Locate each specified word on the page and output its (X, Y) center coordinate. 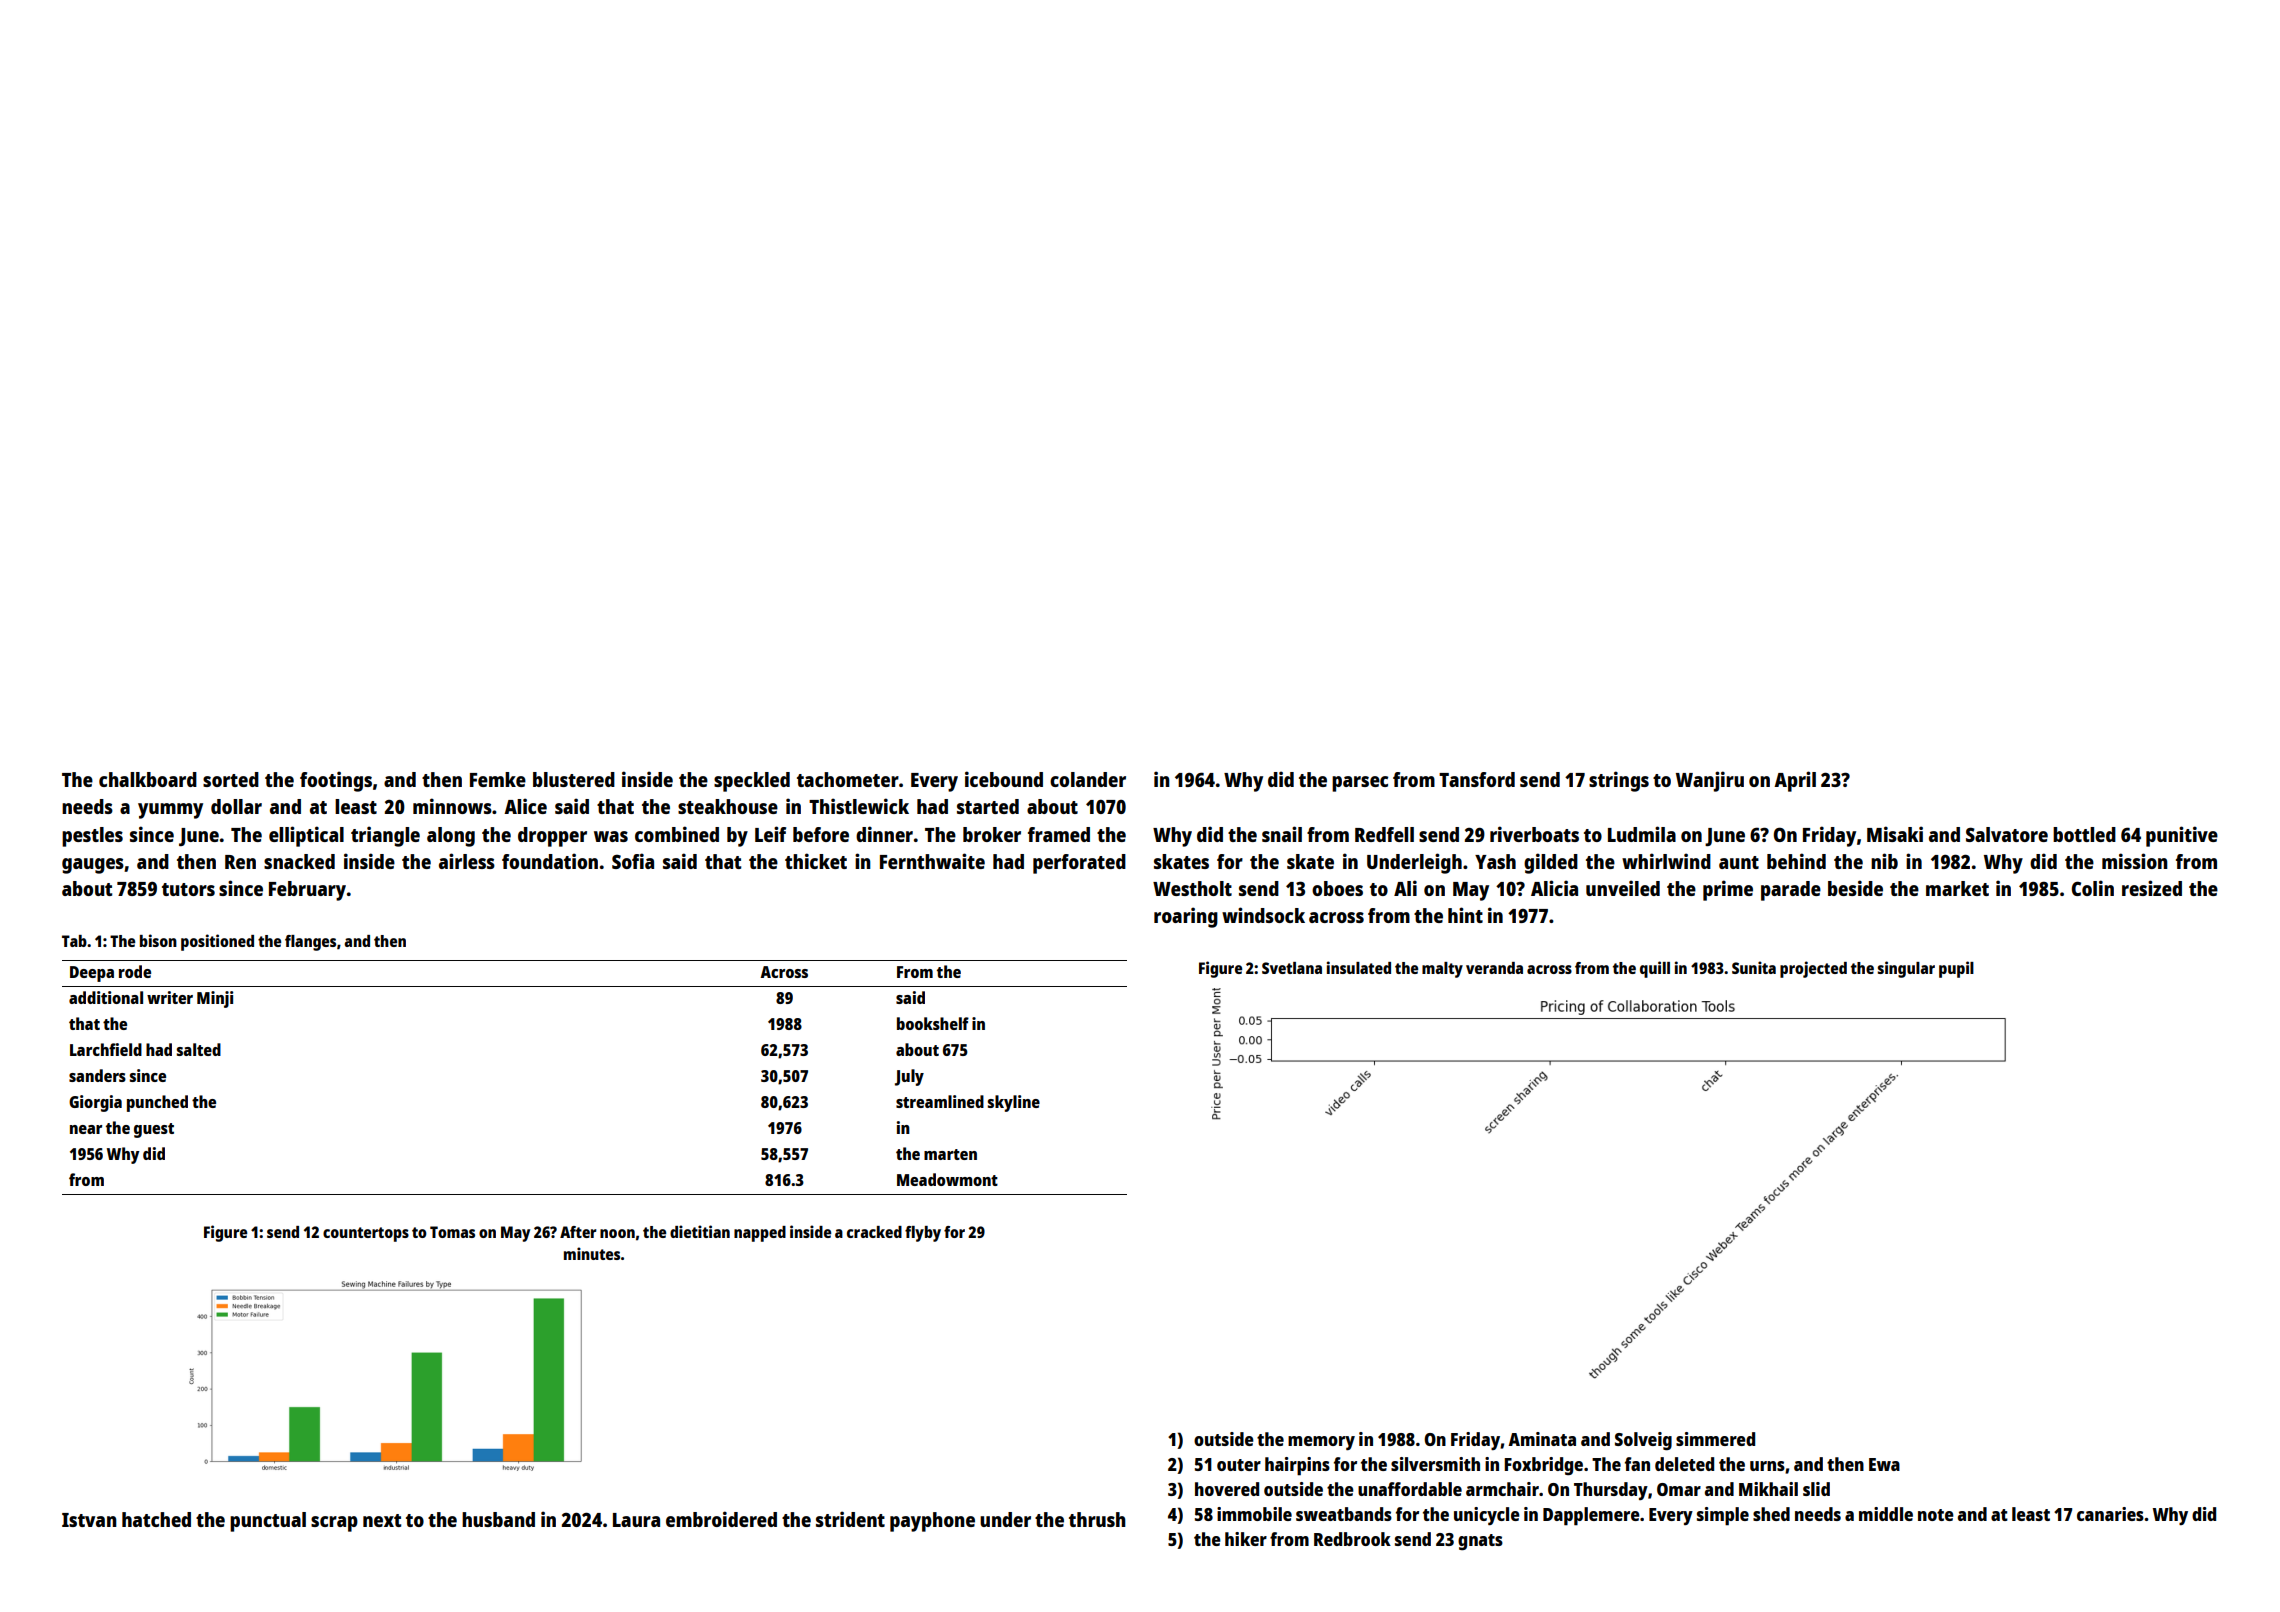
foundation (550, 861)
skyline (1014, 1103)
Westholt (1192, 888)
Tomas (452, 1232)
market (1957, 888)
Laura (636, 1520)
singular (1906, 969)
